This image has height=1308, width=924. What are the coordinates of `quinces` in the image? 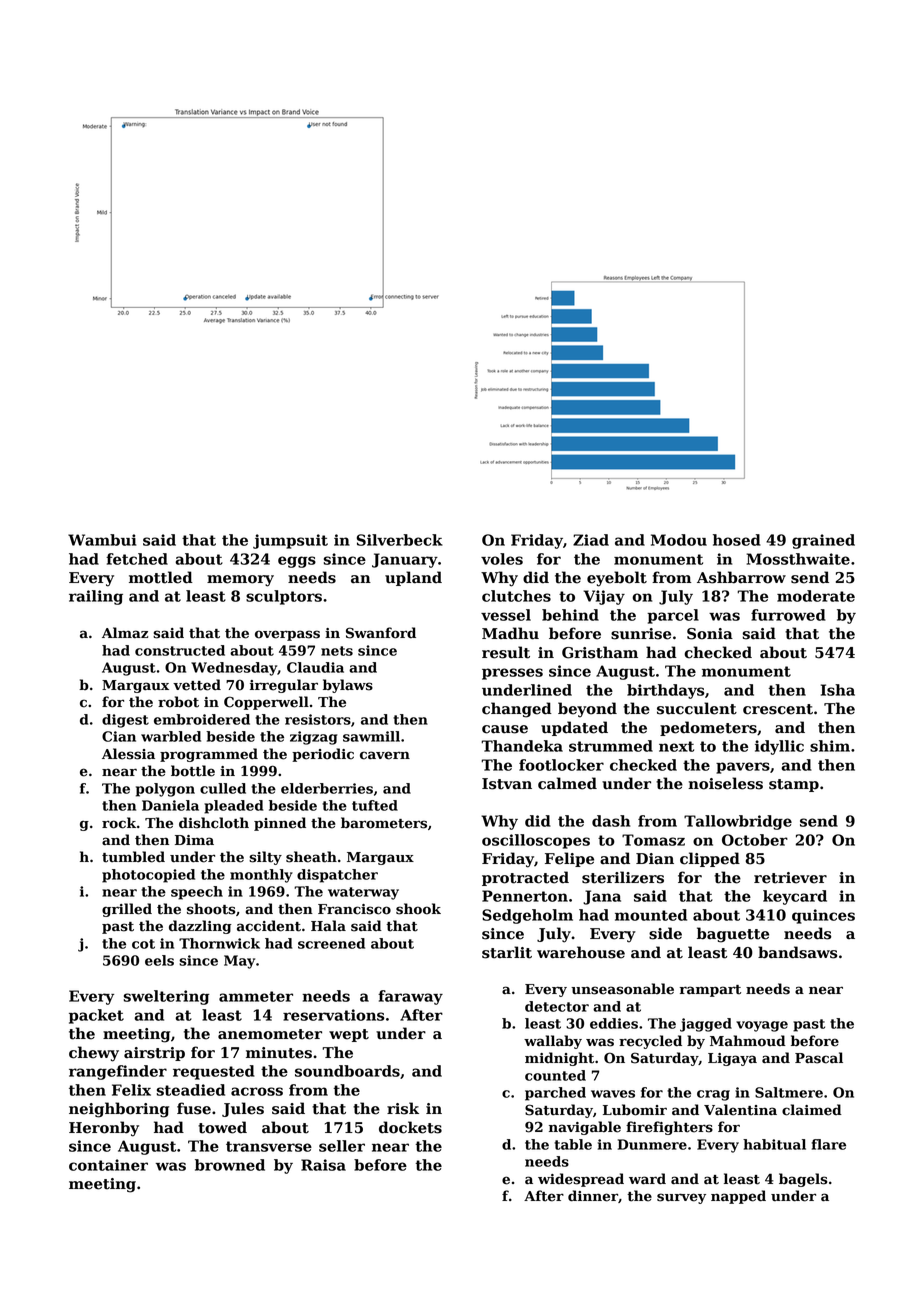 It's located at (823, 916).
